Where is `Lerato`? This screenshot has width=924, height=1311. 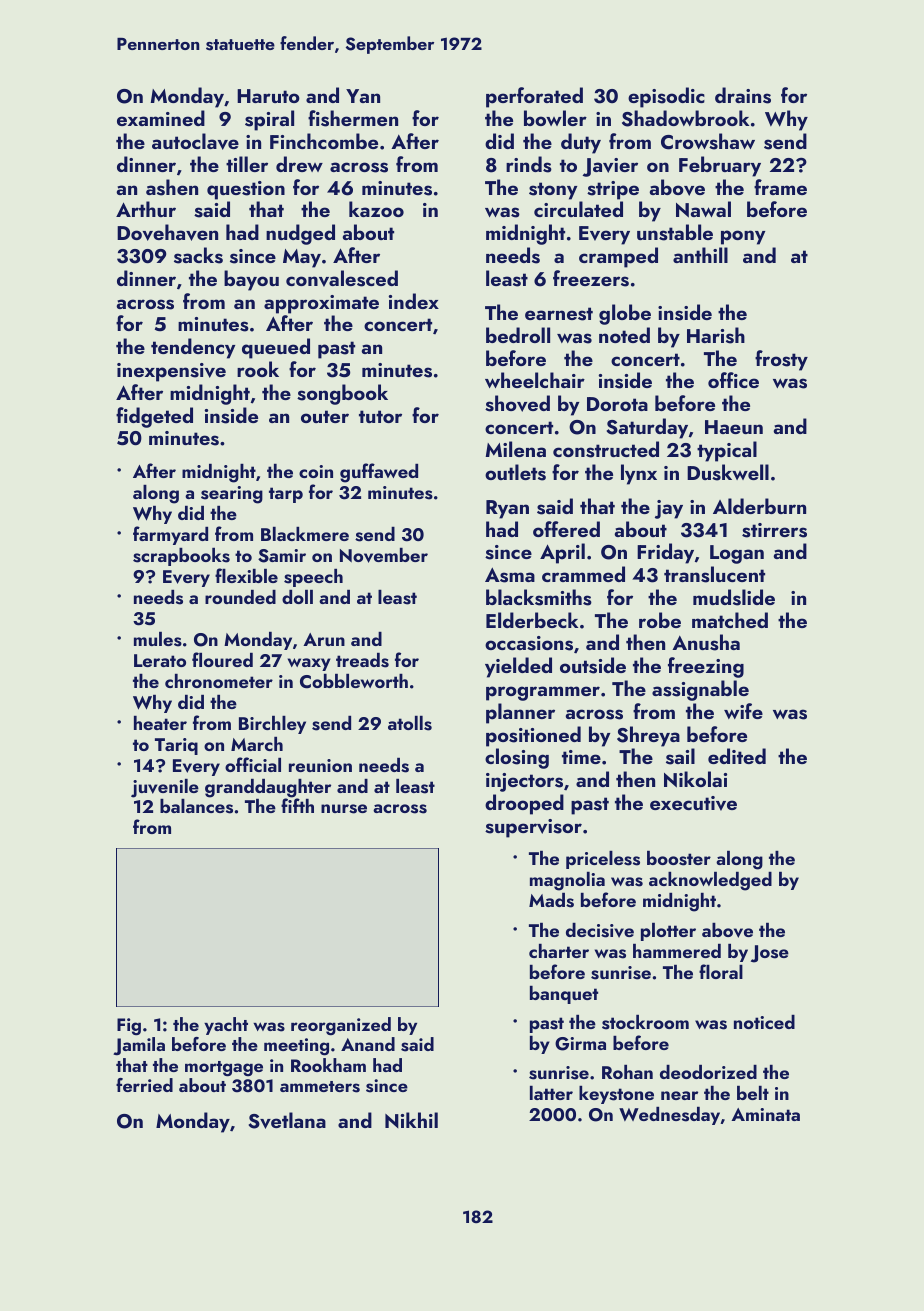
Lerato is located at coordinates (160, 660).
